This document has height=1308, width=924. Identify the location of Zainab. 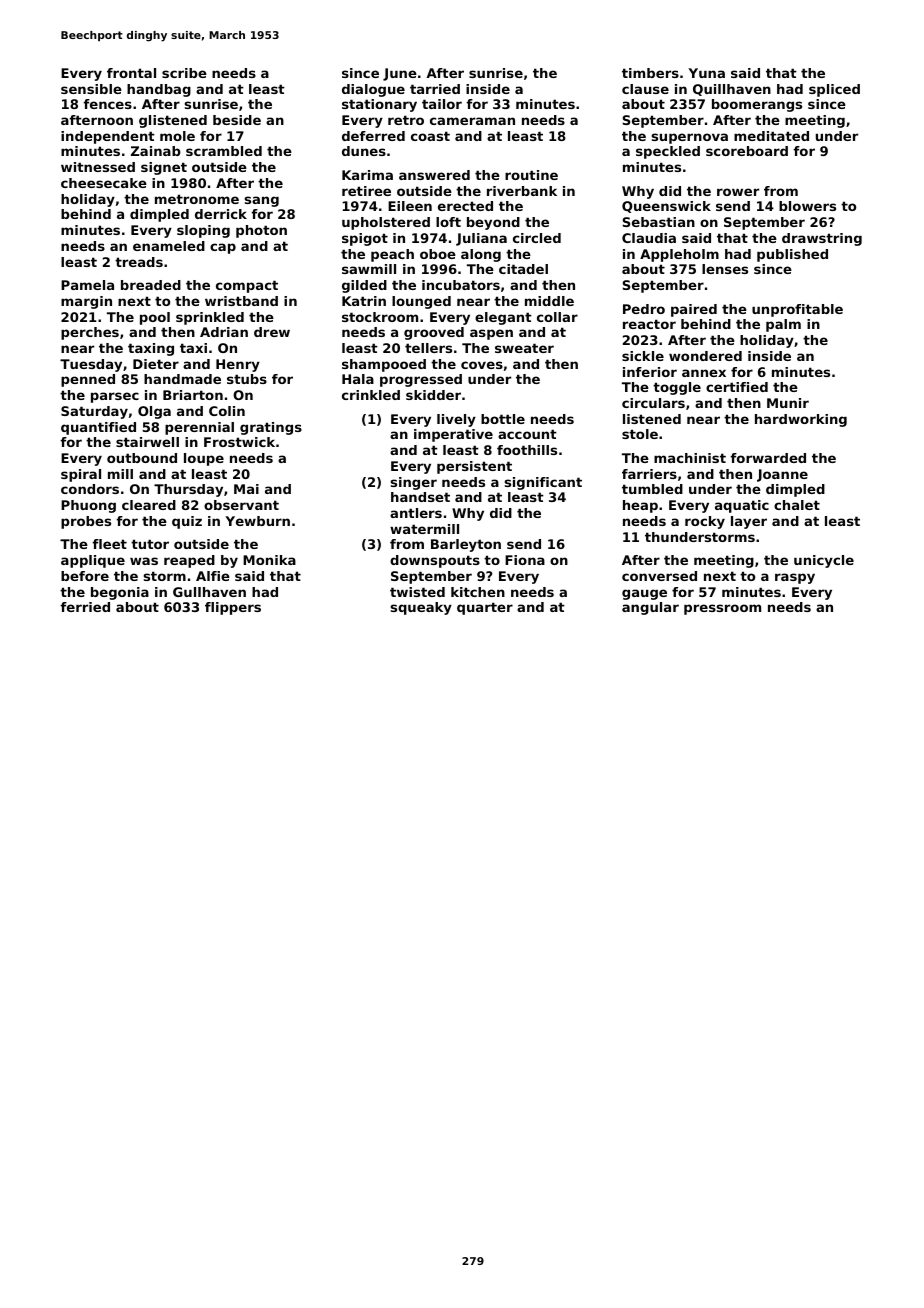
(156, 151).
